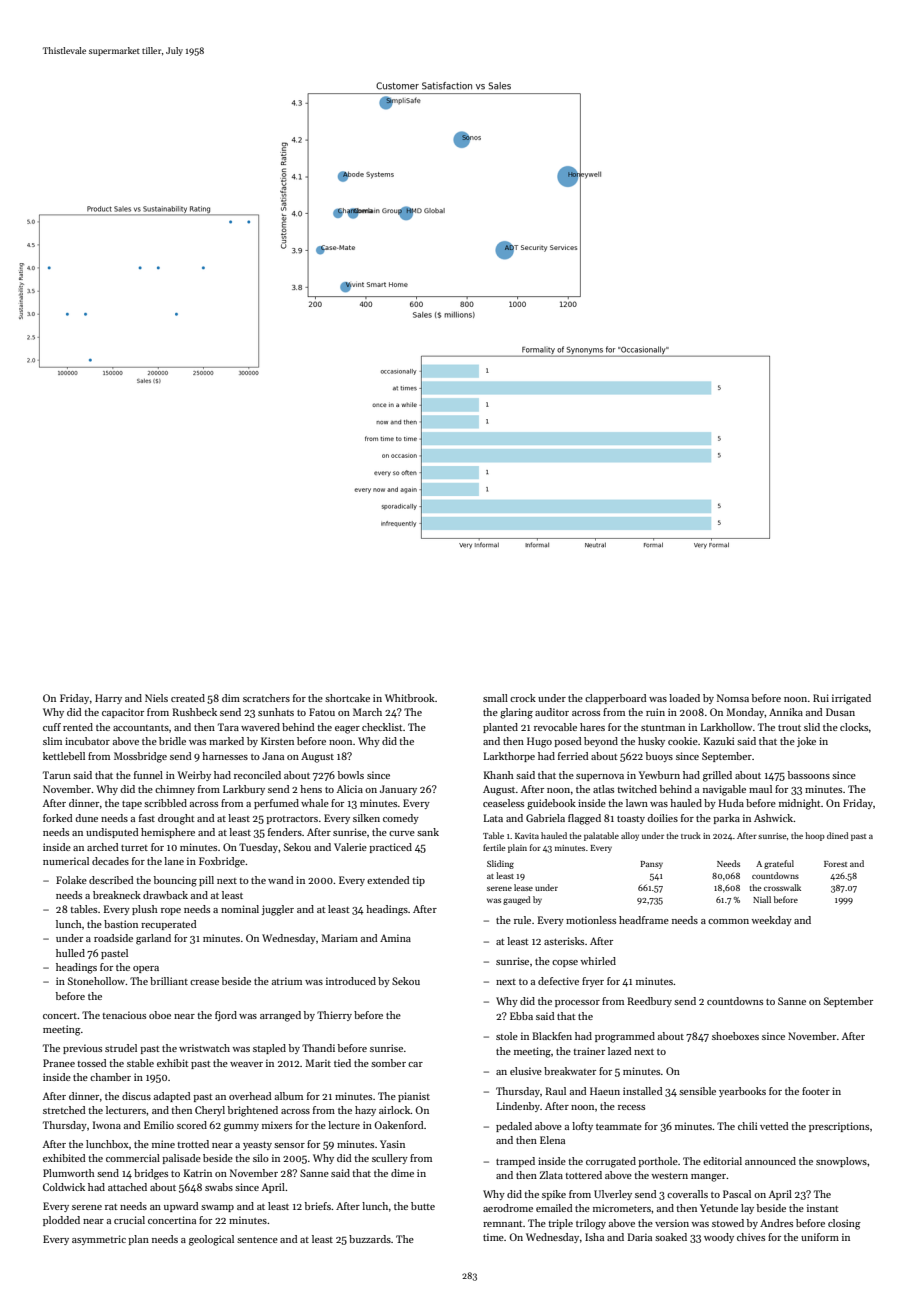  I want to click on undisputed, so click(112, 833).
